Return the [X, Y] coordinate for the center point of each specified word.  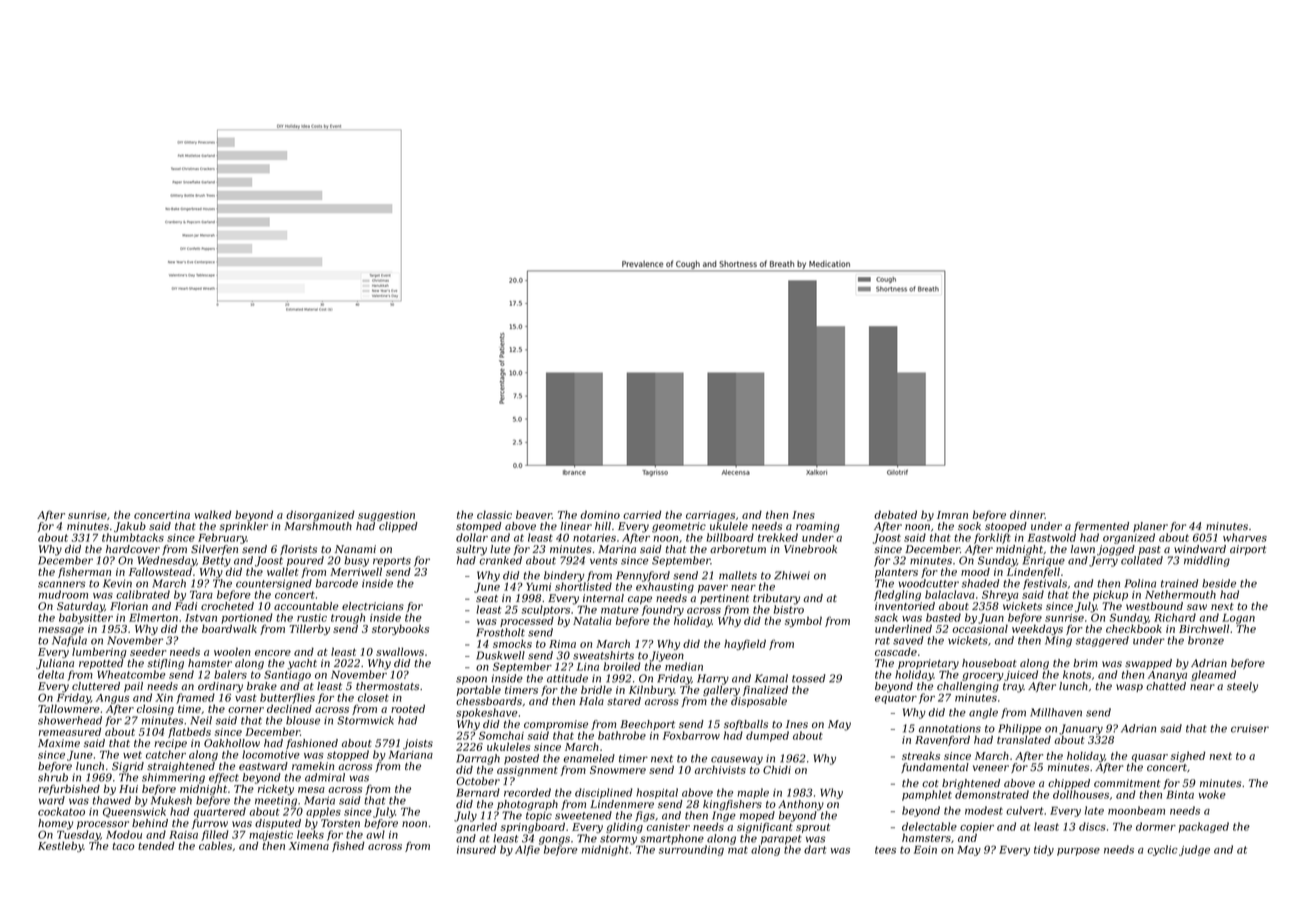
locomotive [271, 754]
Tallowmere [69, 708]
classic [494, 514]
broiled [622, 666]
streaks [921, 755]
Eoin [925, 849]
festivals [1045, 584]
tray [1013, 688]
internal [603, 598]
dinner [1027, 515]
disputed [278, 824]
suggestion [386, 516]
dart [815, 849]
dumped [767, 736]
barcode [337, 583]
